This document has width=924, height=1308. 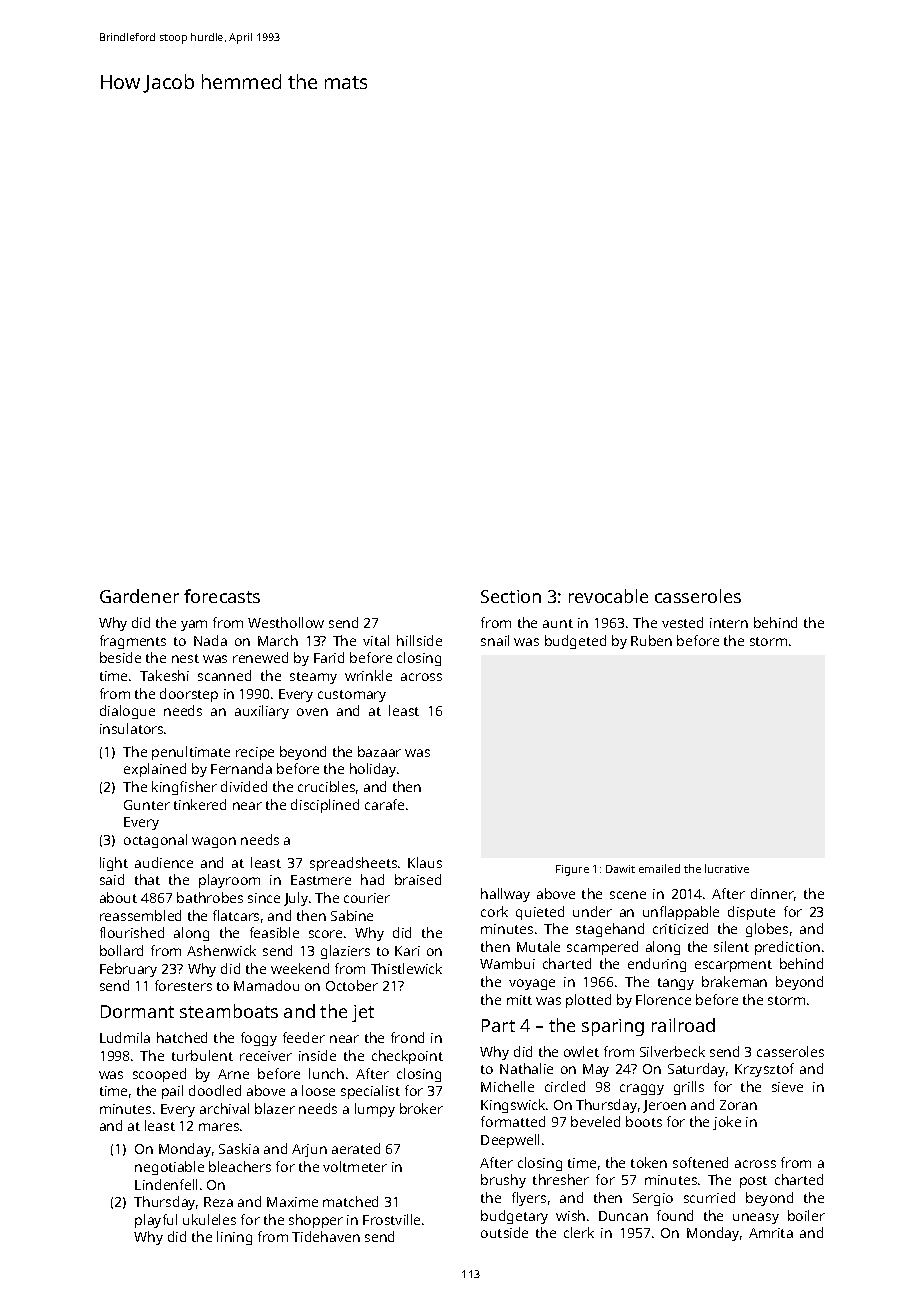 I want to click on Ruben, so click(x=651, y=640).
